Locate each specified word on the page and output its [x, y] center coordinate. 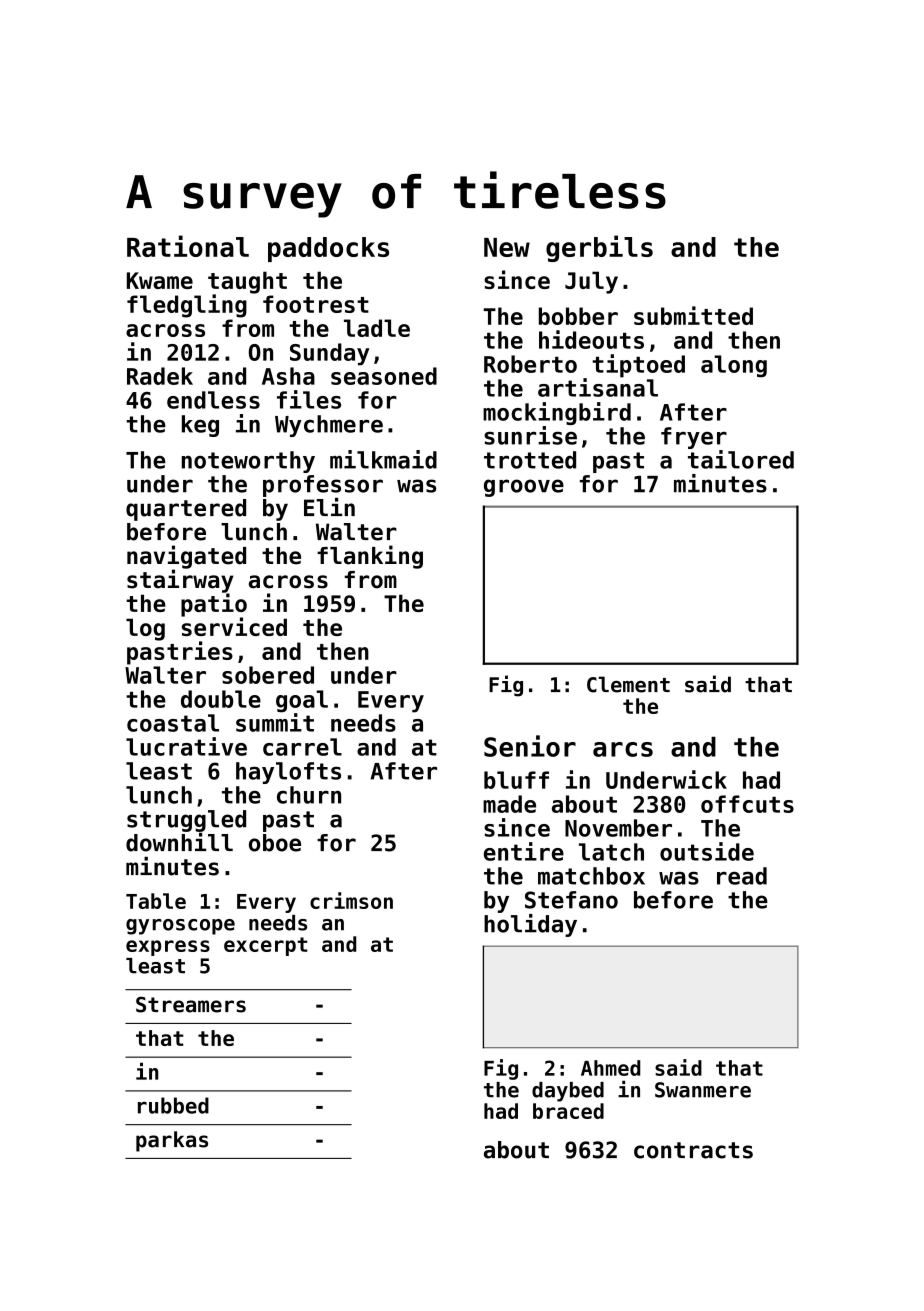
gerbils [599, 248]
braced [568, 1111]
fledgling [187, 306]
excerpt [266, 946]
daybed [568, 1092]
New [507, 247]
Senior [530, 746]
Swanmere [703, 1090]
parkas [172, 1141]
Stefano [571, 900]
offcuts [747, 804]
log [145, 629]
